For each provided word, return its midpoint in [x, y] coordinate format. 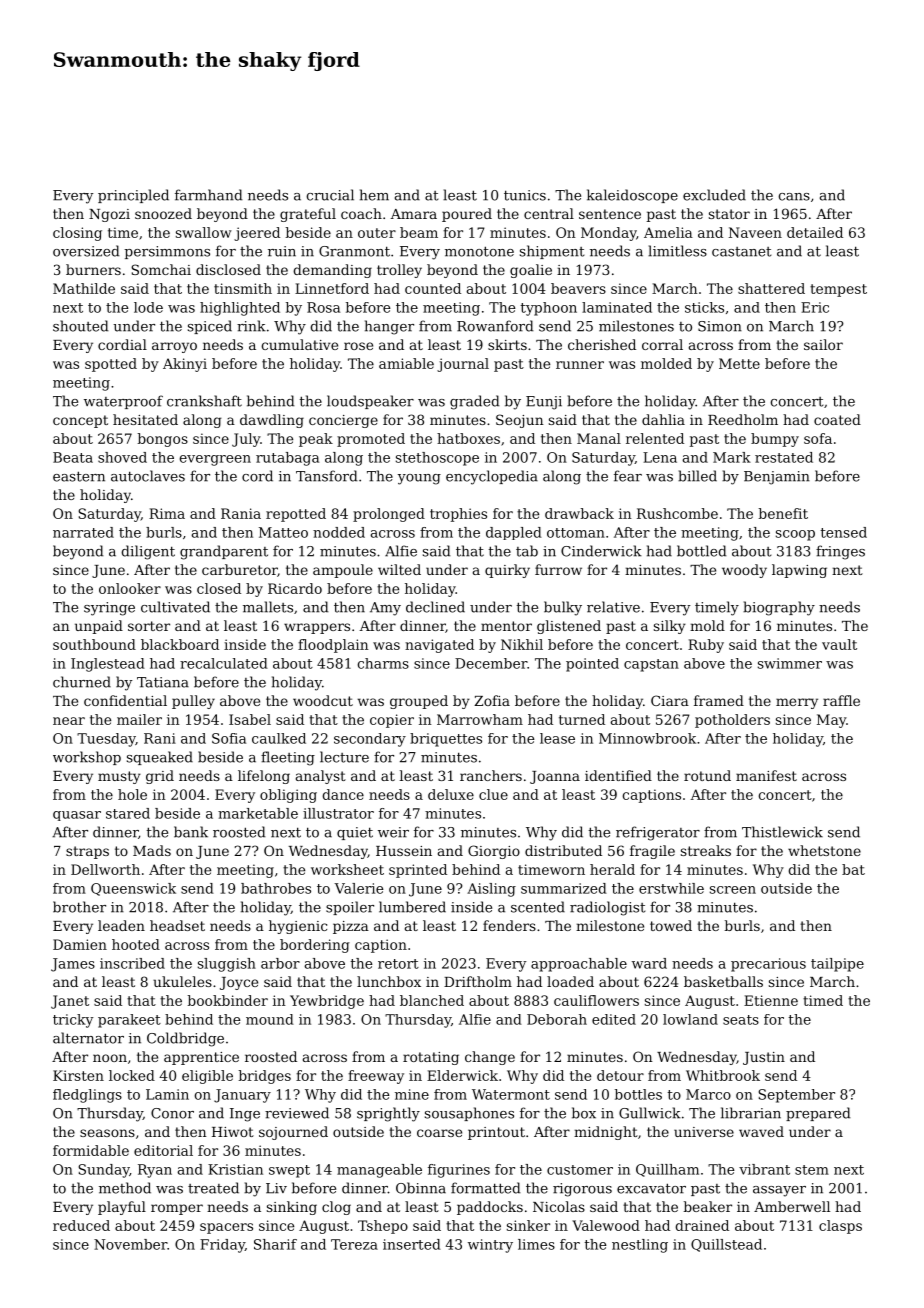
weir [393, 832]
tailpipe [837, 965]
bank [191, 832]
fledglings [87, 1096]
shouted [80, 326]
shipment [552, 252]
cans [794, 197]
